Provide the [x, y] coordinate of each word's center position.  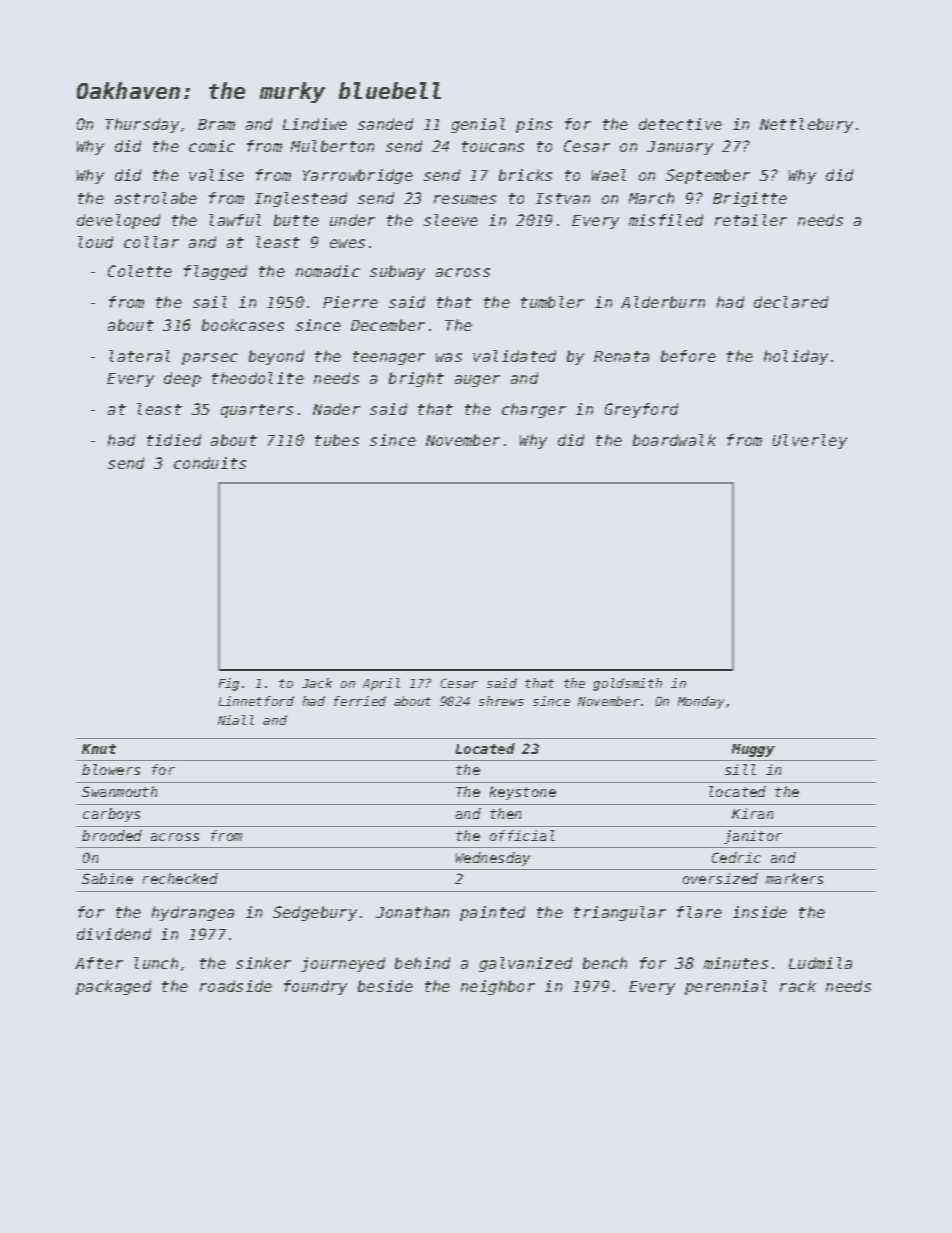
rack [798, 986]
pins [534, 125]
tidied [174, 440]
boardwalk [674, 440]
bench [605, 963]
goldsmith [627, 684]
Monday [701, 702]
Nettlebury [806, 125]
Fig [229, 684]
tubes [337, 440]
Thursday [142, 125]
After [99, 963]
